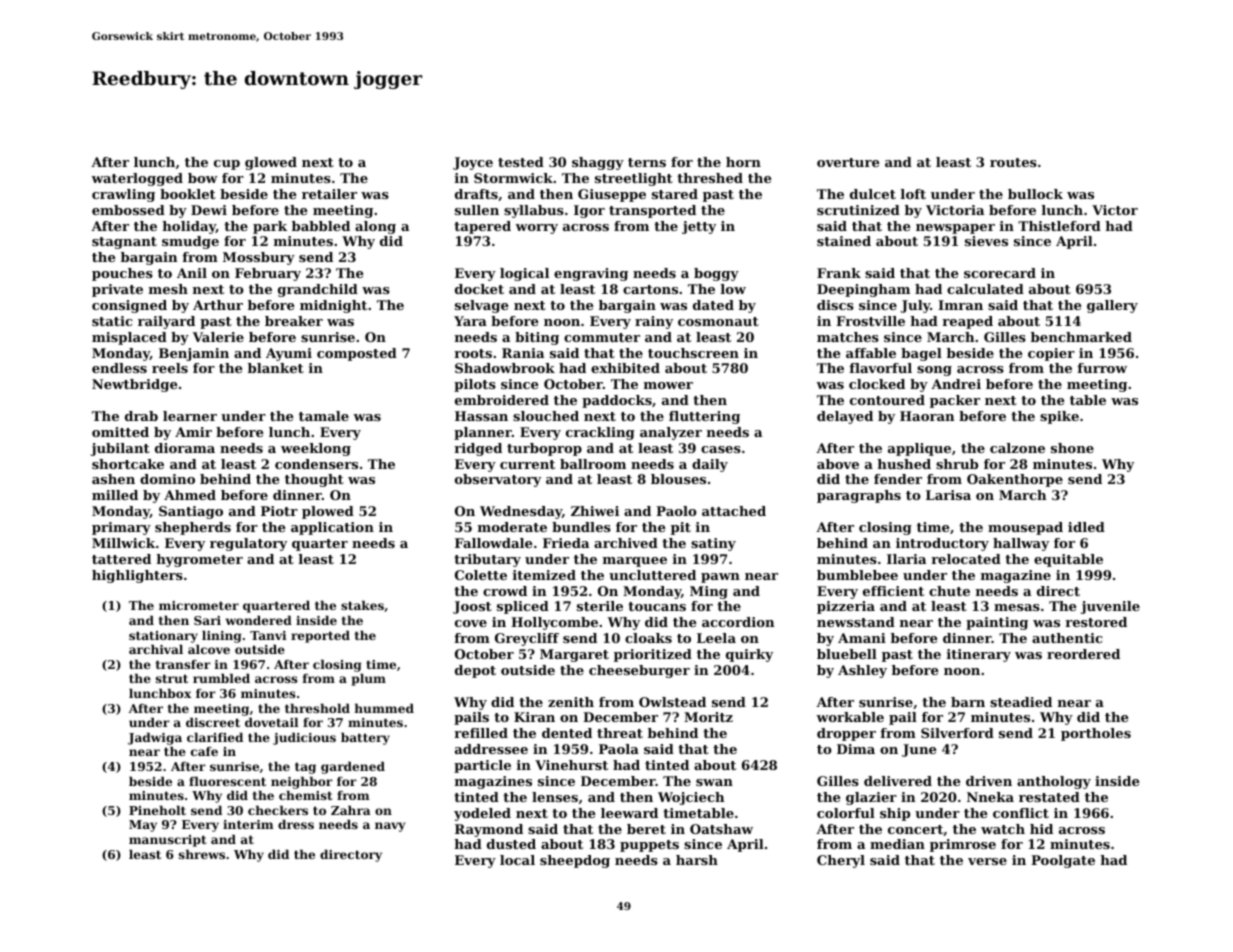 This screenshot has width=1233, height=952. I want to click on glazier, so click(871, 798).
